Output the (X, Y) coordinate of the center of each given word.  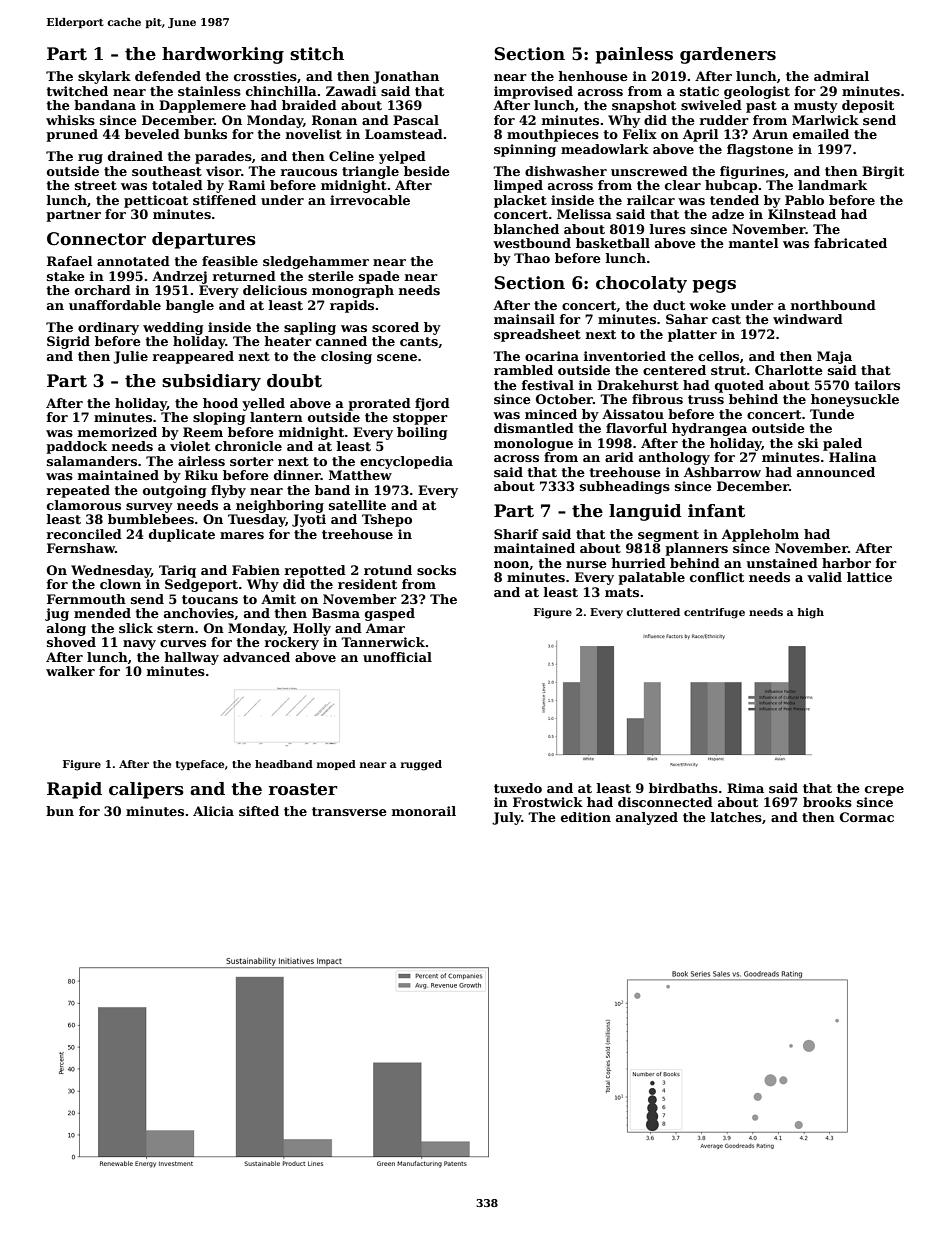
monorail (424, 811)
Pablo (804, 200)
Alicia (213, 811)
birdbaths (683, 788)
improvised (533, 92)
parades (223, 157)
